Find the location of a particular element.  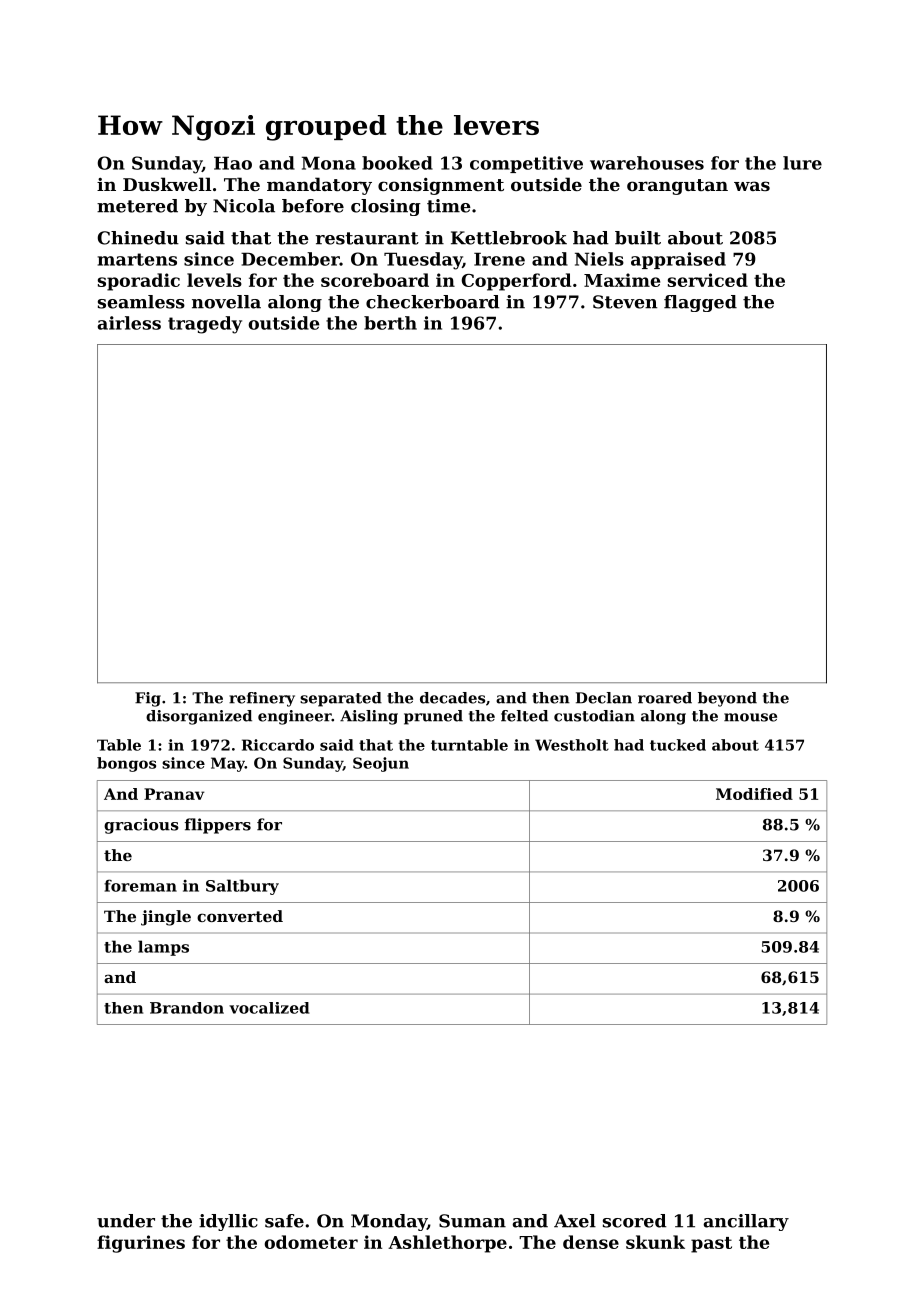

gracious is located at coordinates (141, 826).
